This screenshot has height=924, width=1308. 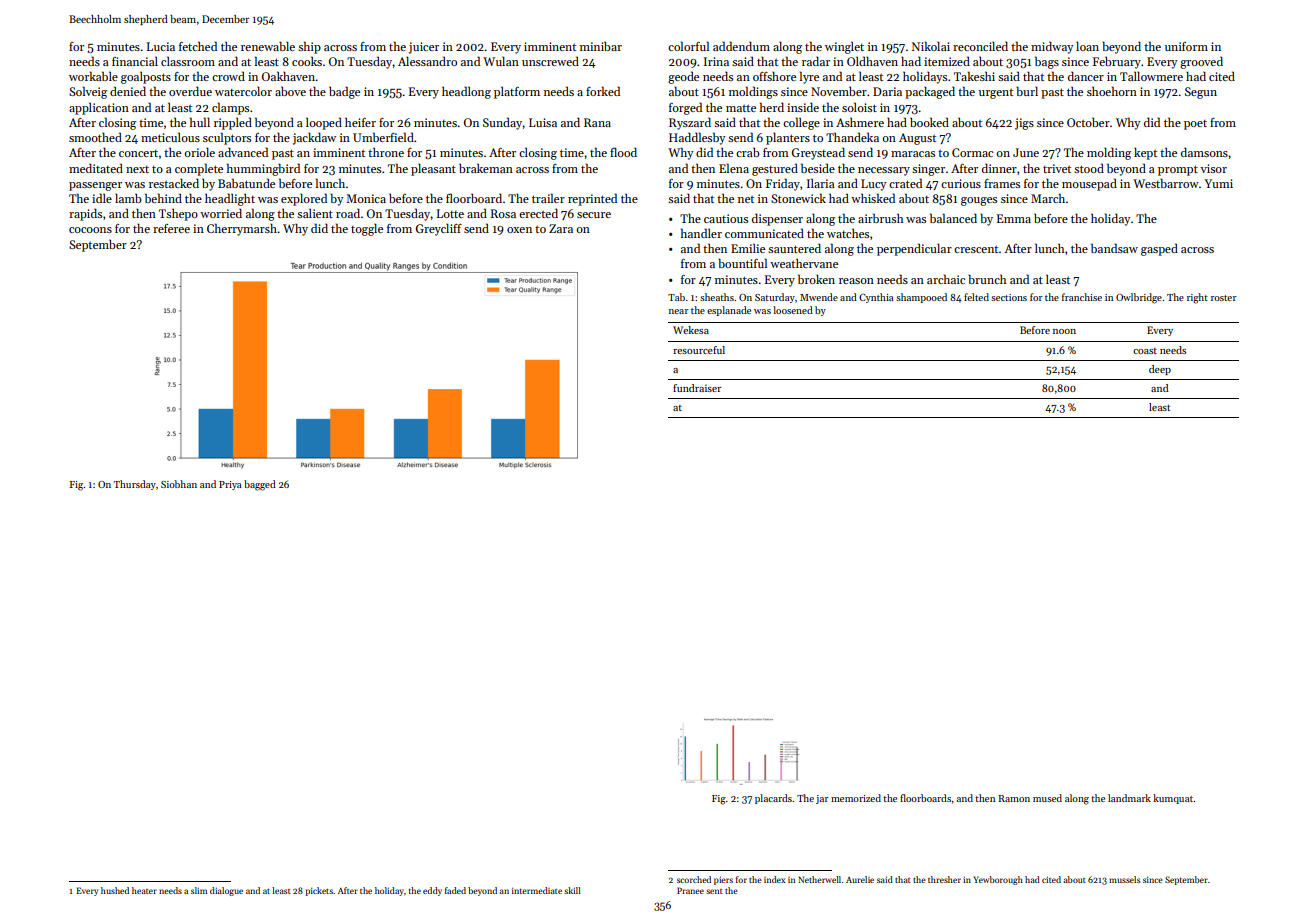 What do you see at coordinates (1124, 879) in the screenshot?
I see `mussels` at bounding box center [1124, 879].
